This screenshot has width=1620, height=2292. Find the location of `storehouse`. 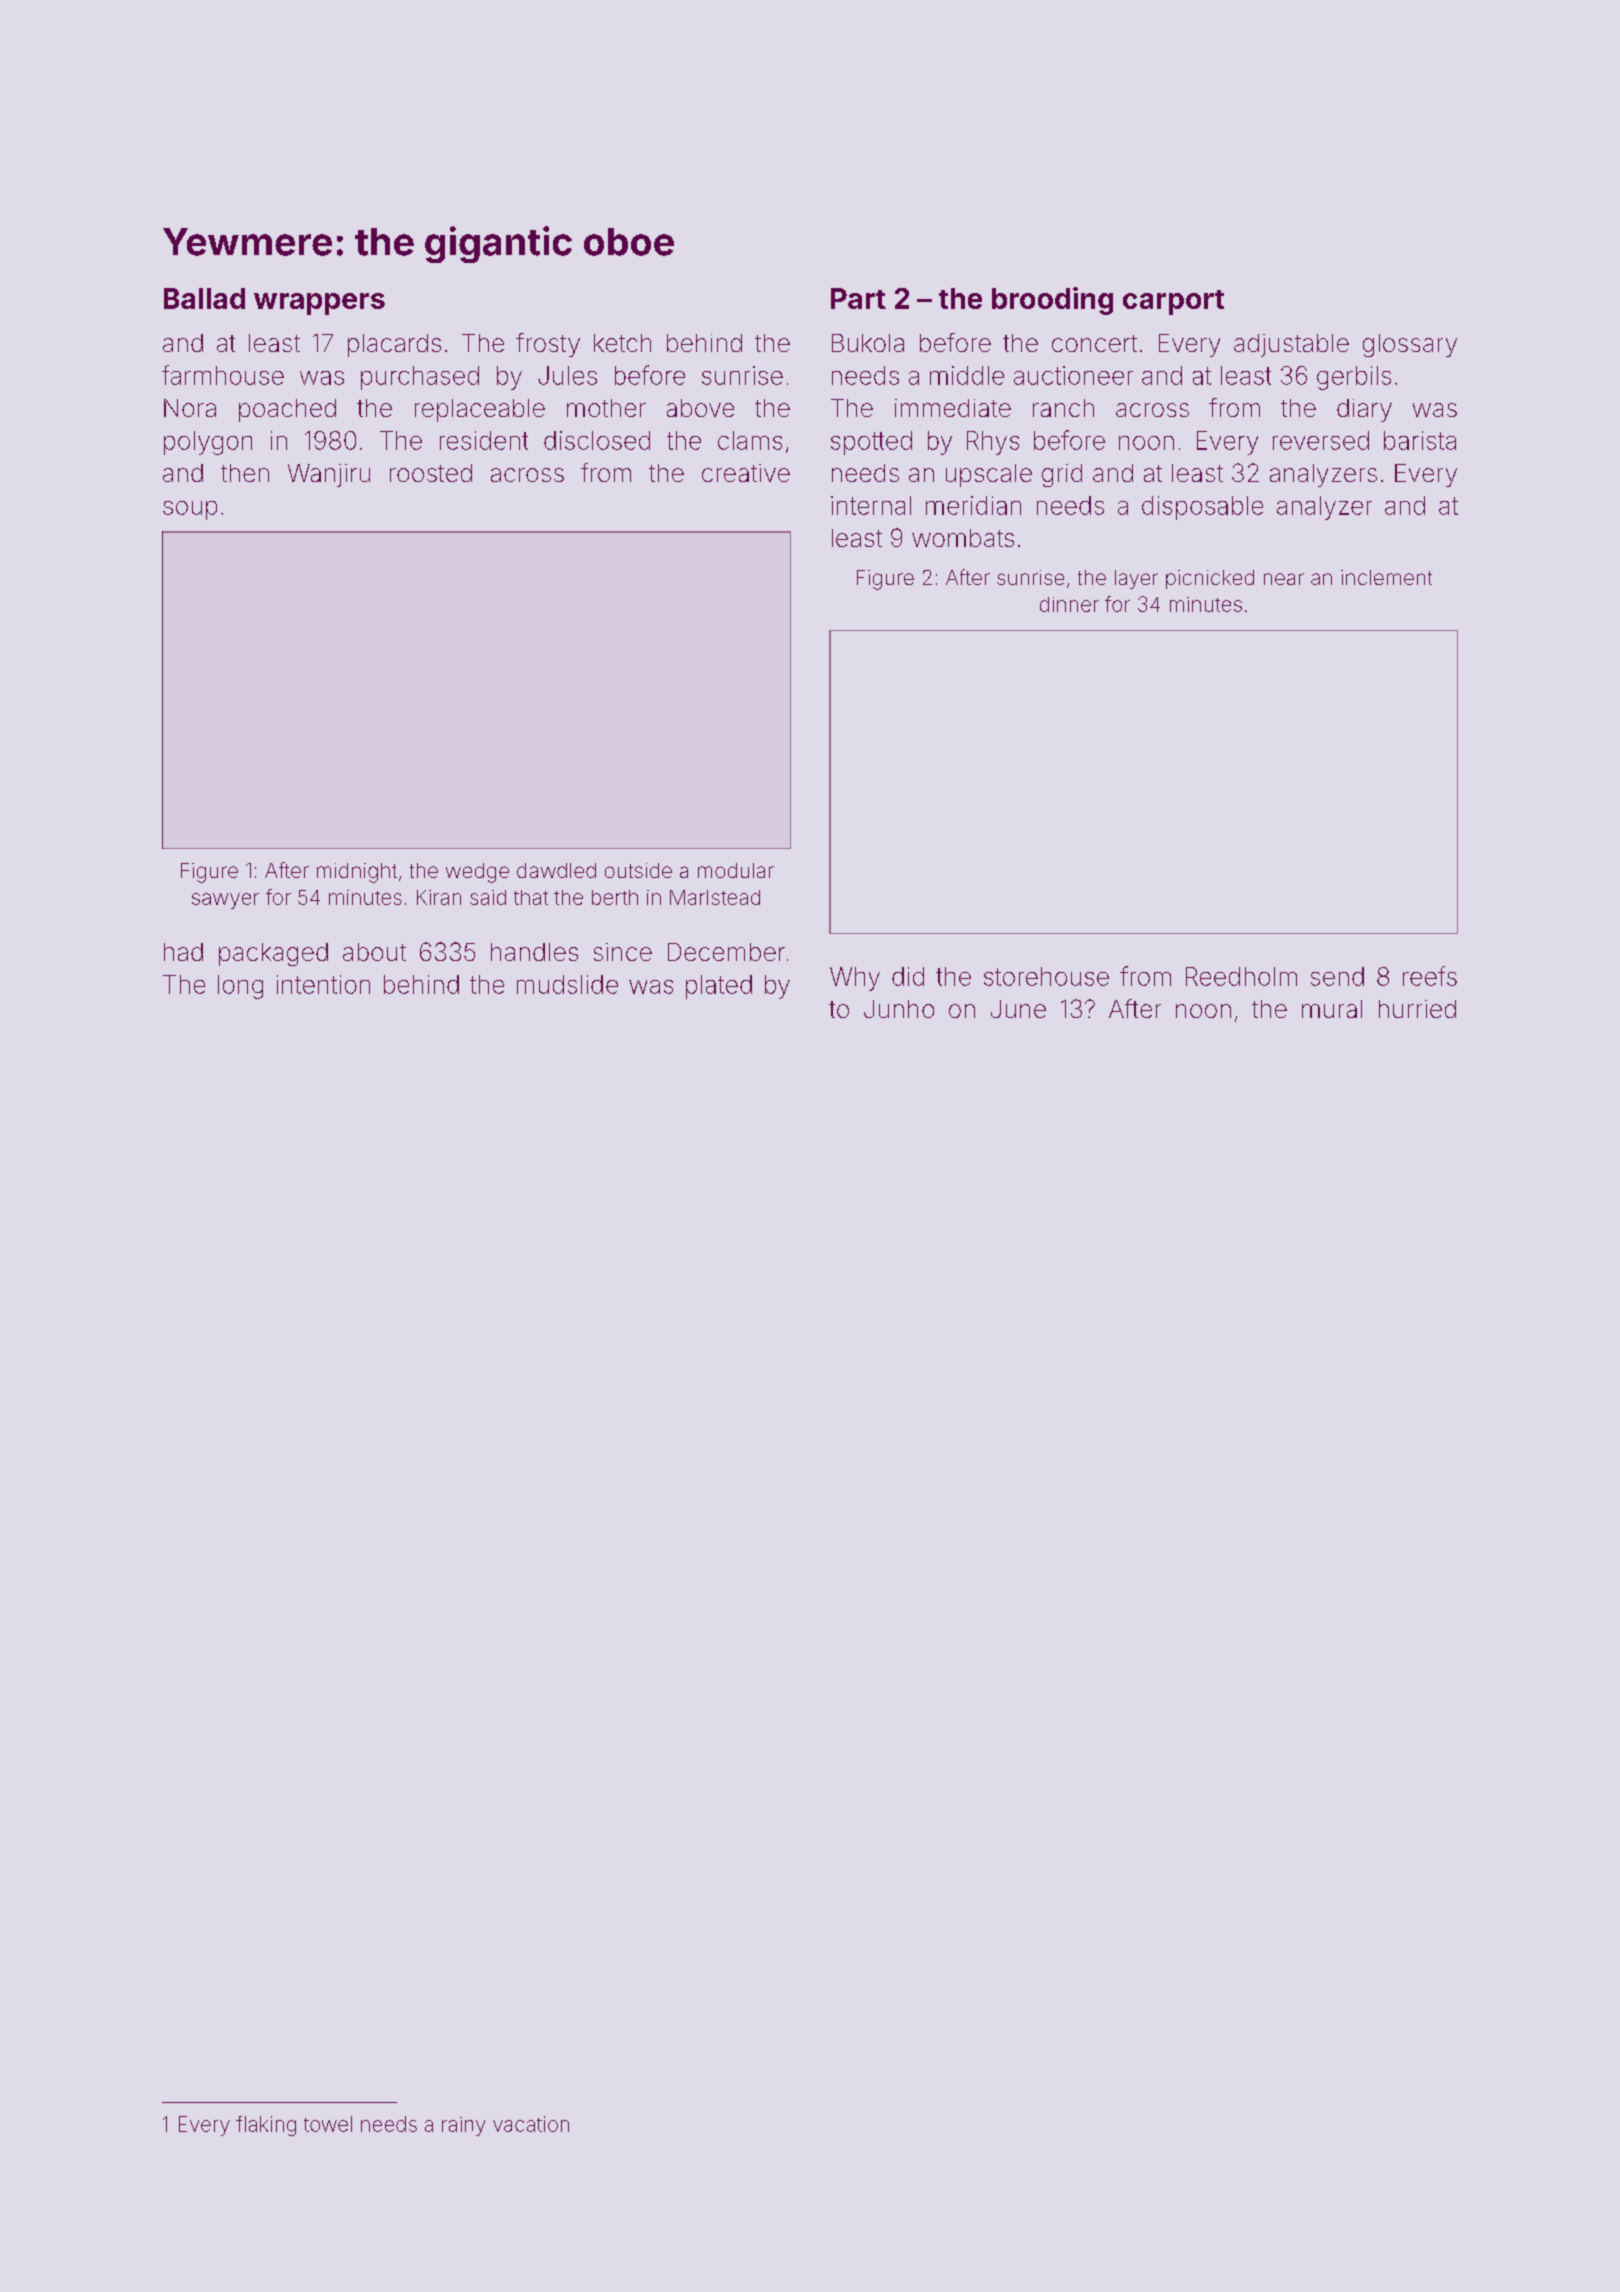

storehouse is located at coordinates (1046, 976).
